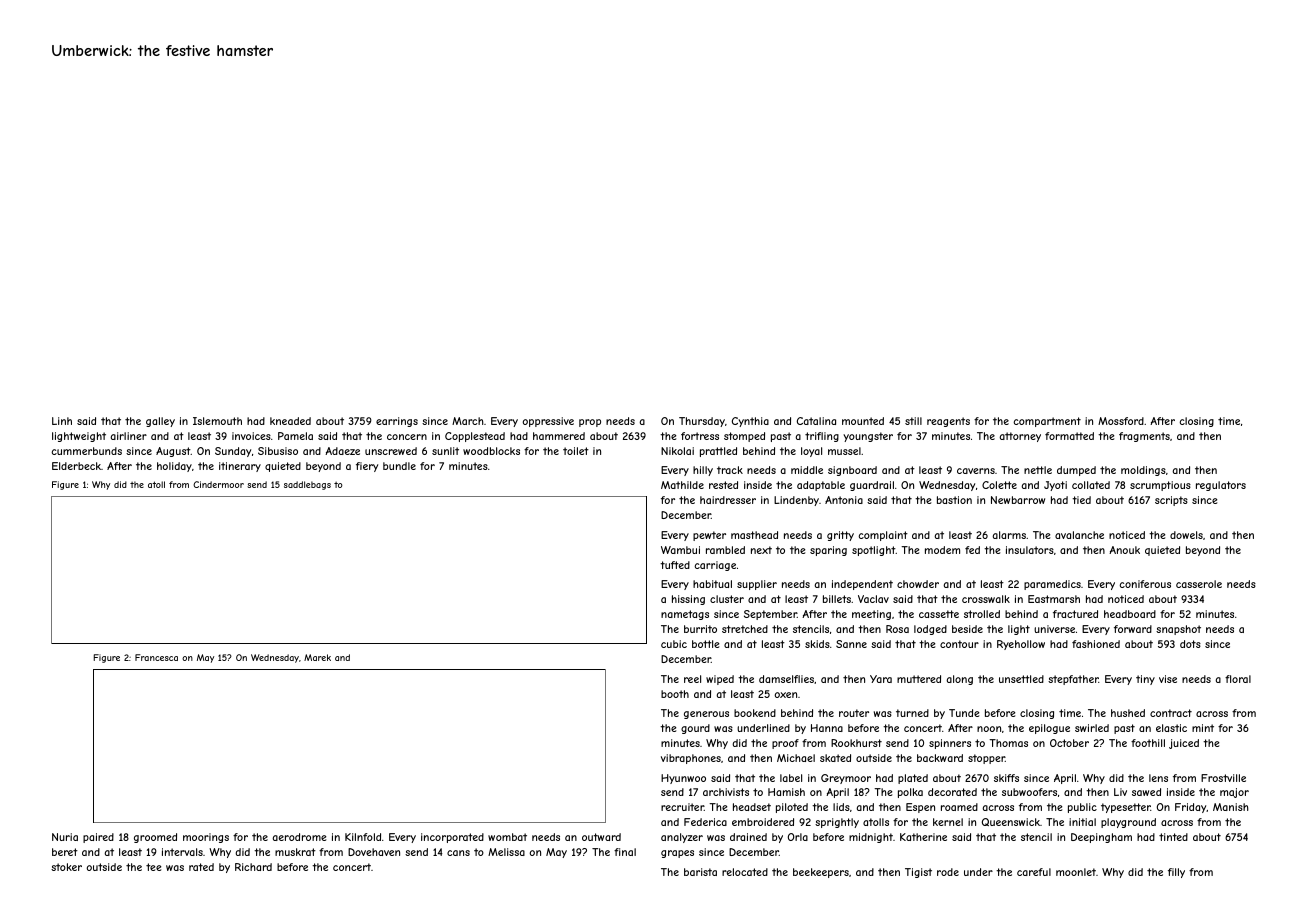 The image size is (1308, 924). I want to click on snapshot, so click(1178, 630).
